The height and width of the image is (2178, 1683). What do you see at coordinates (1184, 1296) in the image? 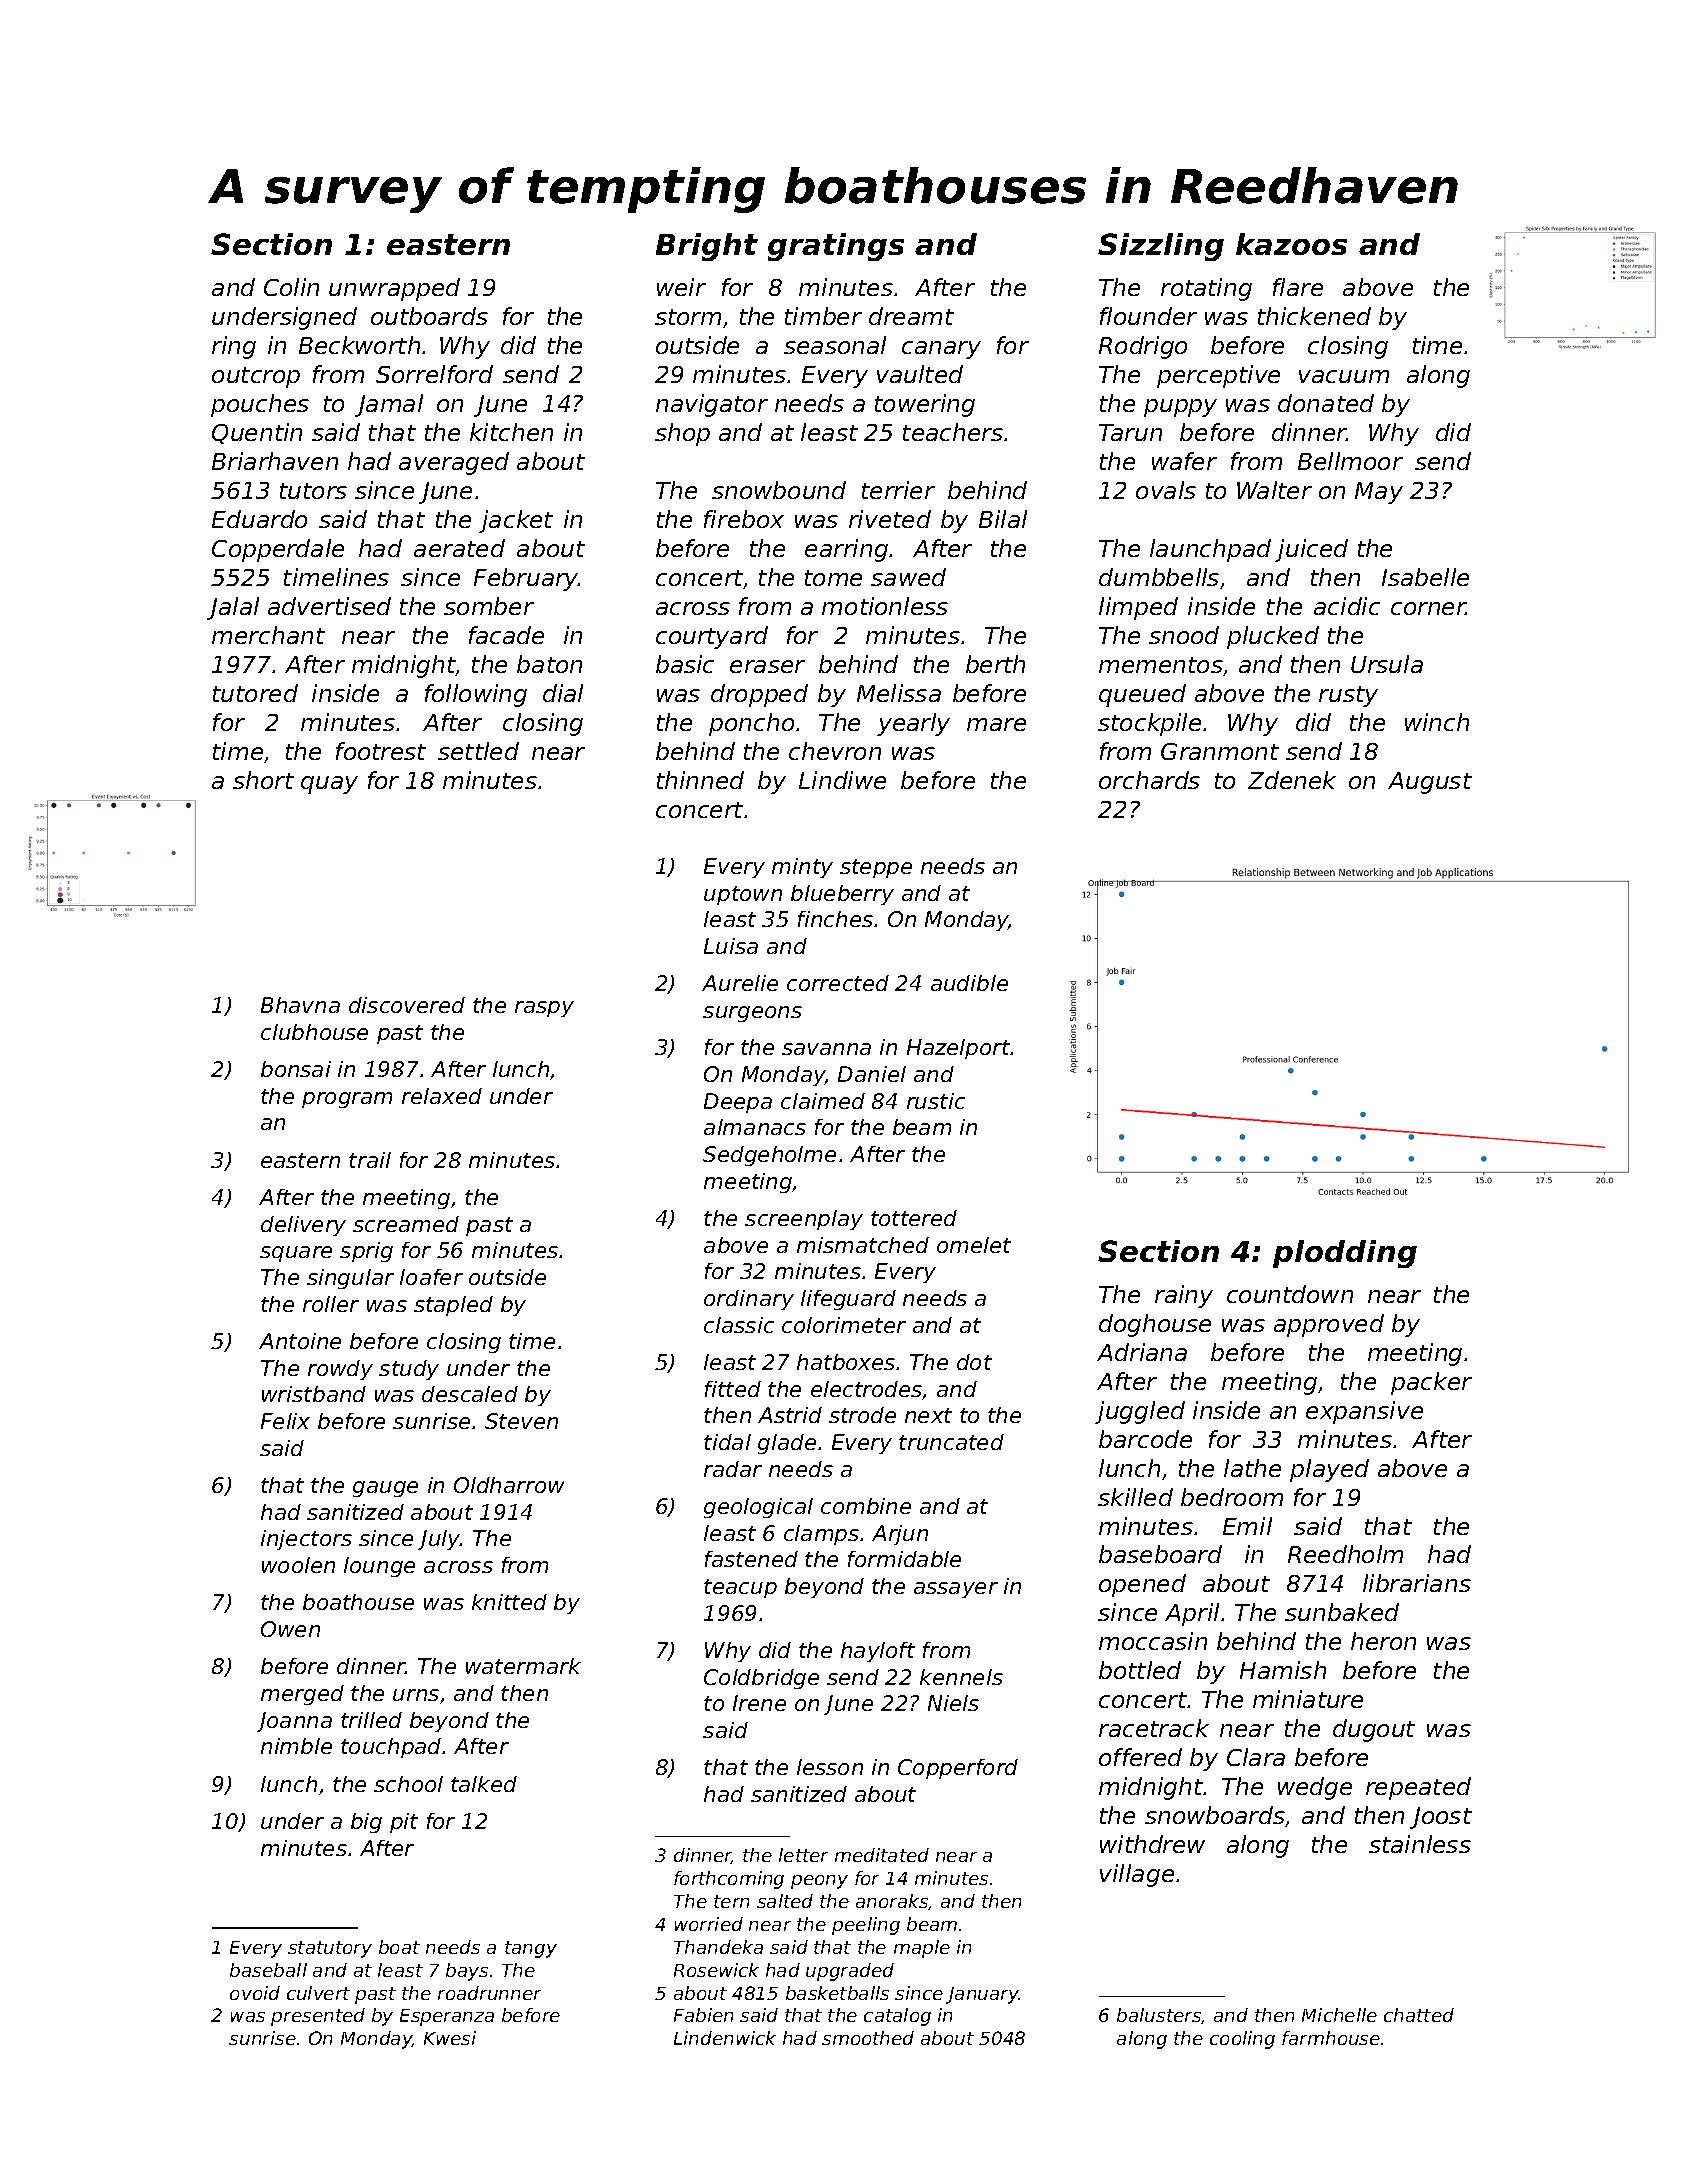
I see `rainy` at bounding box center [1184, 1296].
